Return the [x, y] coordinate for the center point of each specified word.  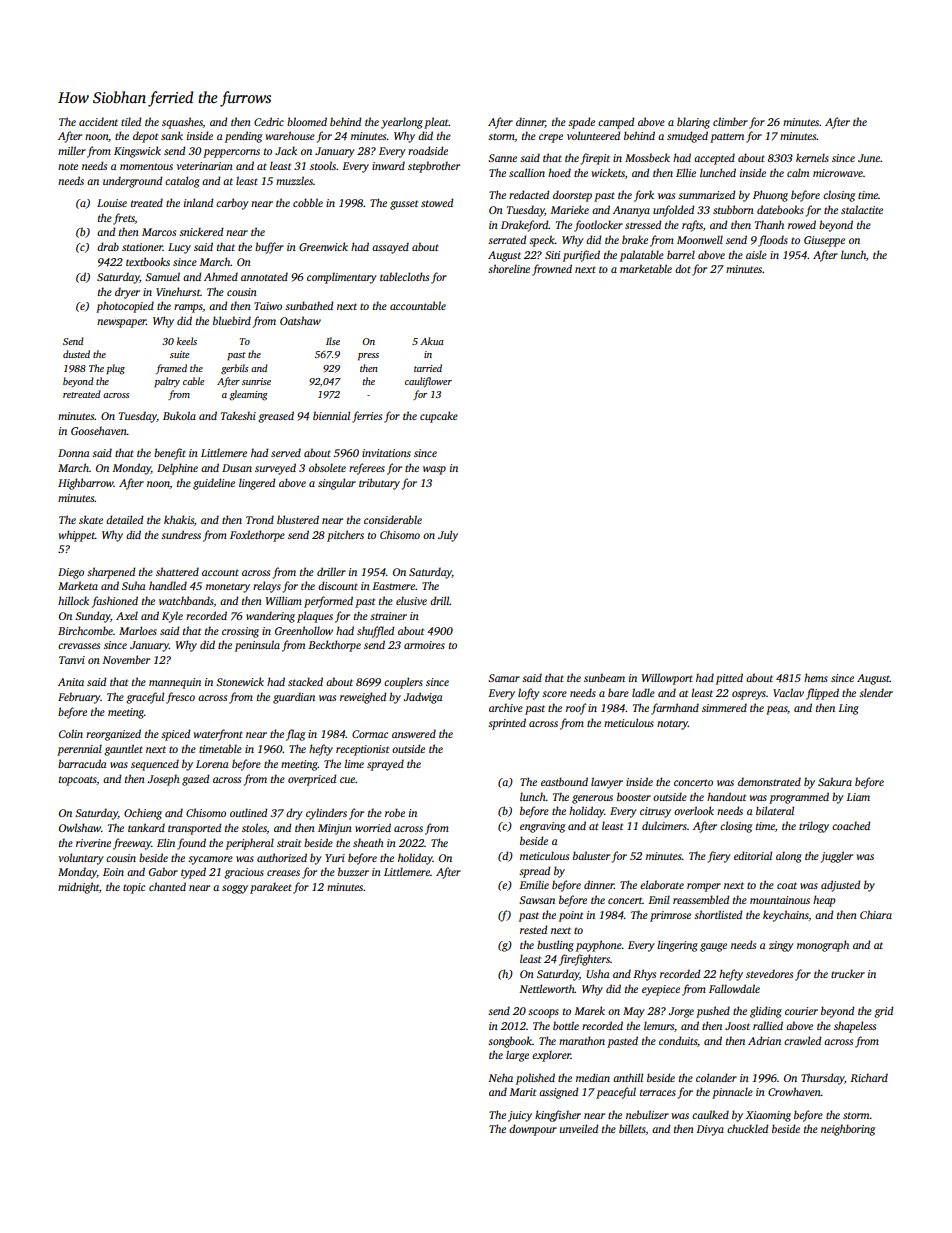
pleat [436, 123]
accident [98, 121]
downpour [533, 1130]
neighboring [848, 1130]
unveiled [579, 1128]
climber [730, 121]
